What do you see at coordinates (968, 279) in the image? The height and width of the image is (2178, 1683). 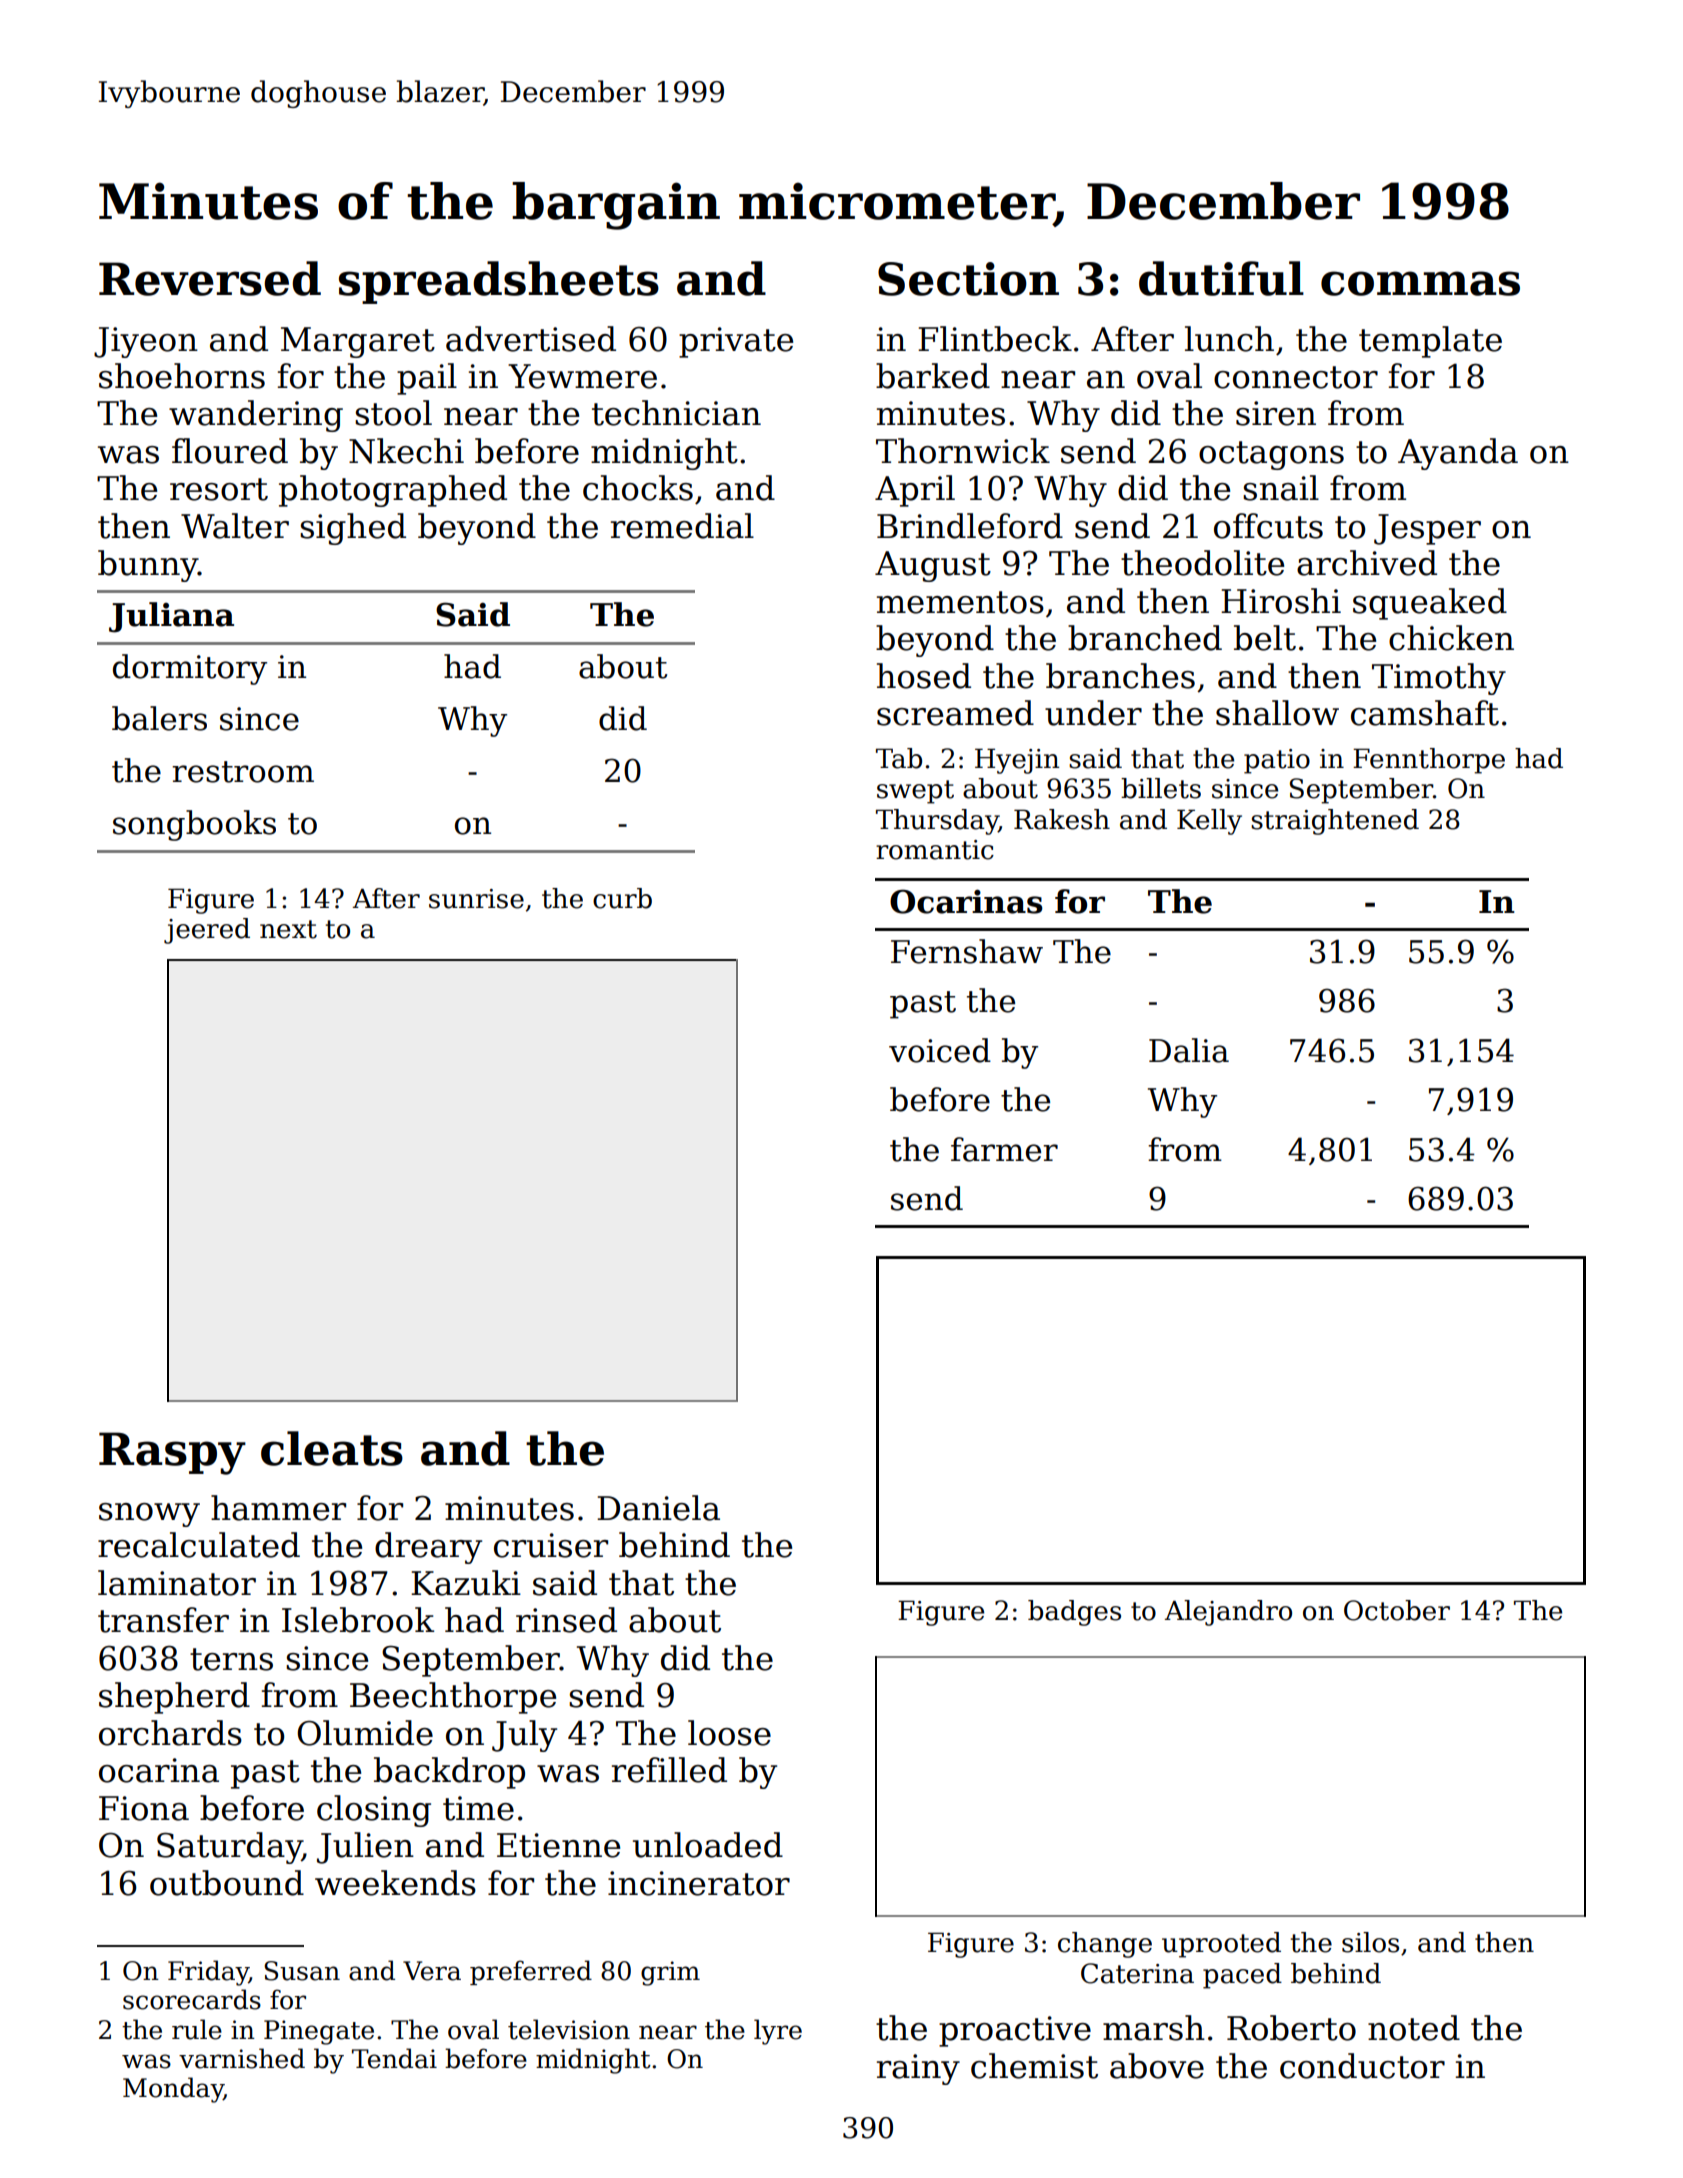 I see `Section` at bounding box center [968, 279].
